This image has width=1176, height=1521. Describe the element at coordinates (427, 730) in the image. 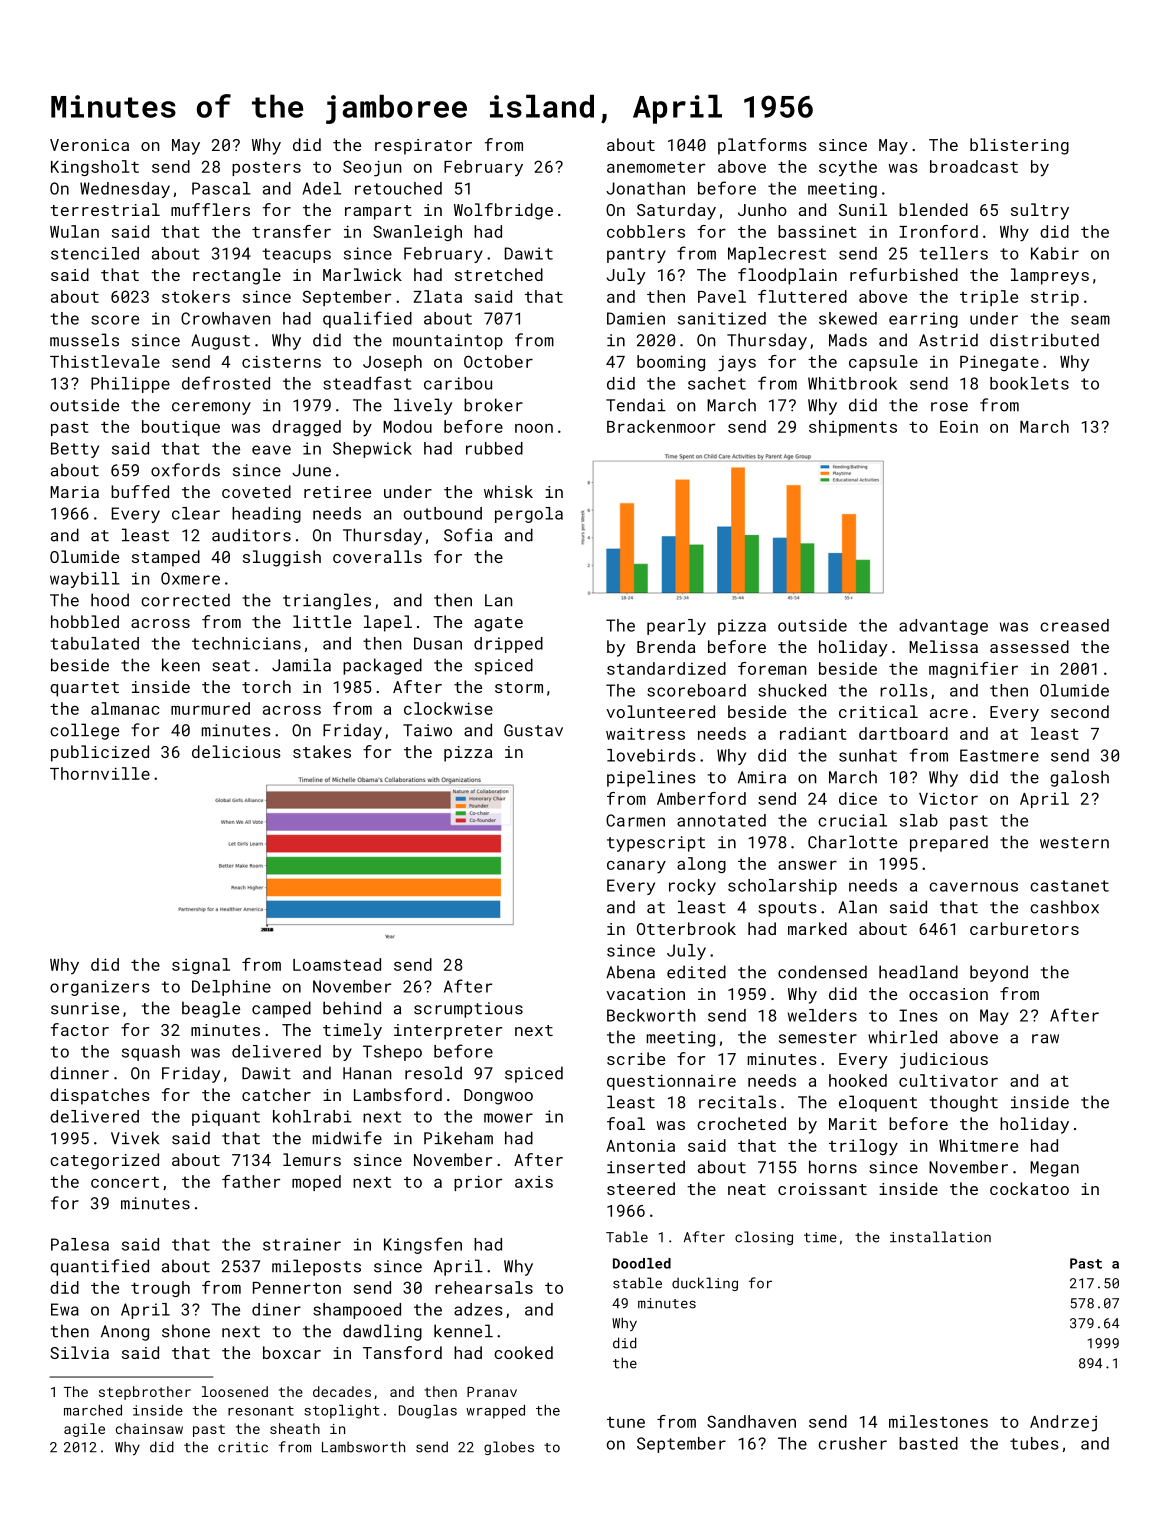

I see `Taiwo` at that location.
